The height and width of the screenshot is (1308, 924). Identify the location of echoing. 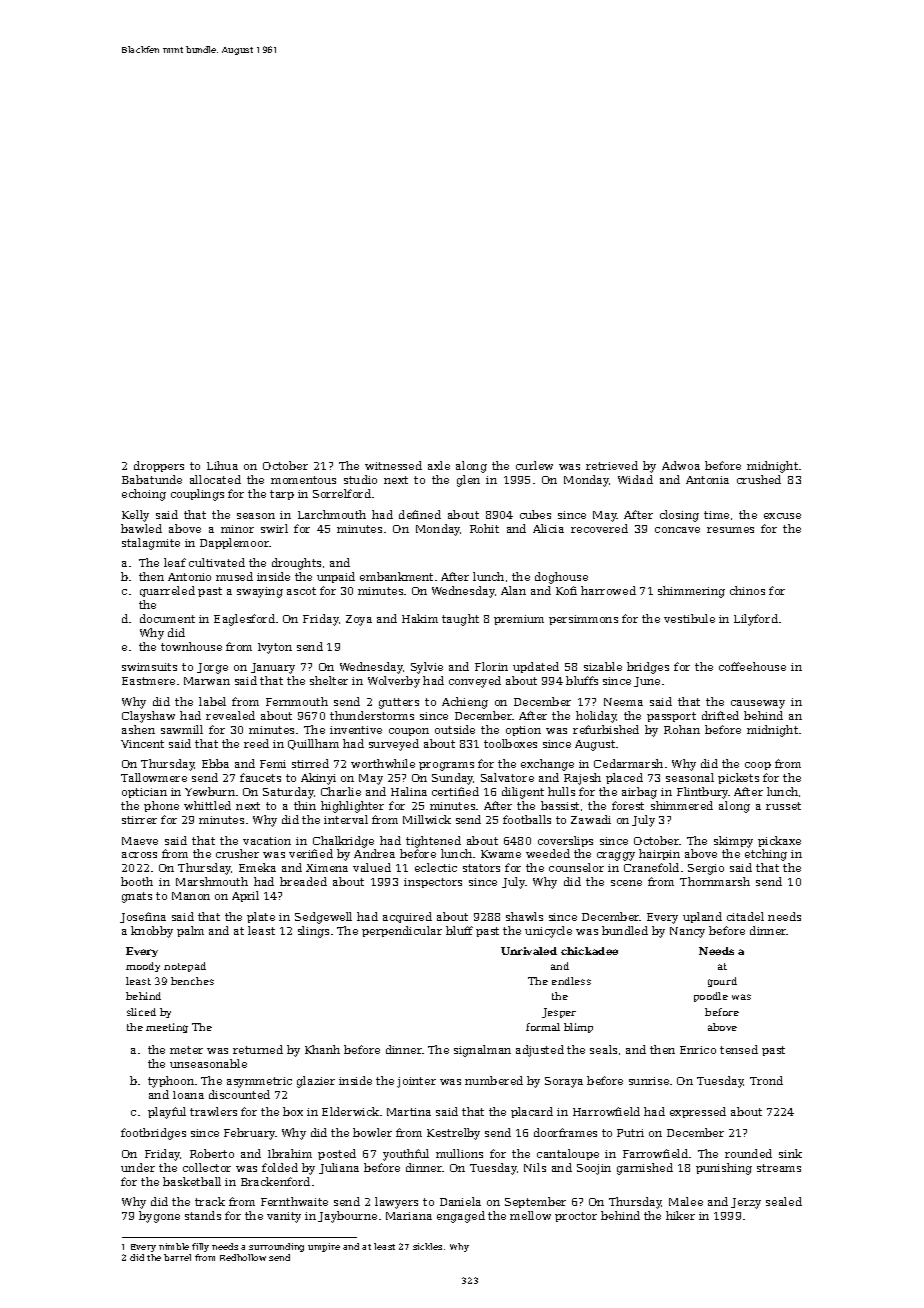
(144, 495).
